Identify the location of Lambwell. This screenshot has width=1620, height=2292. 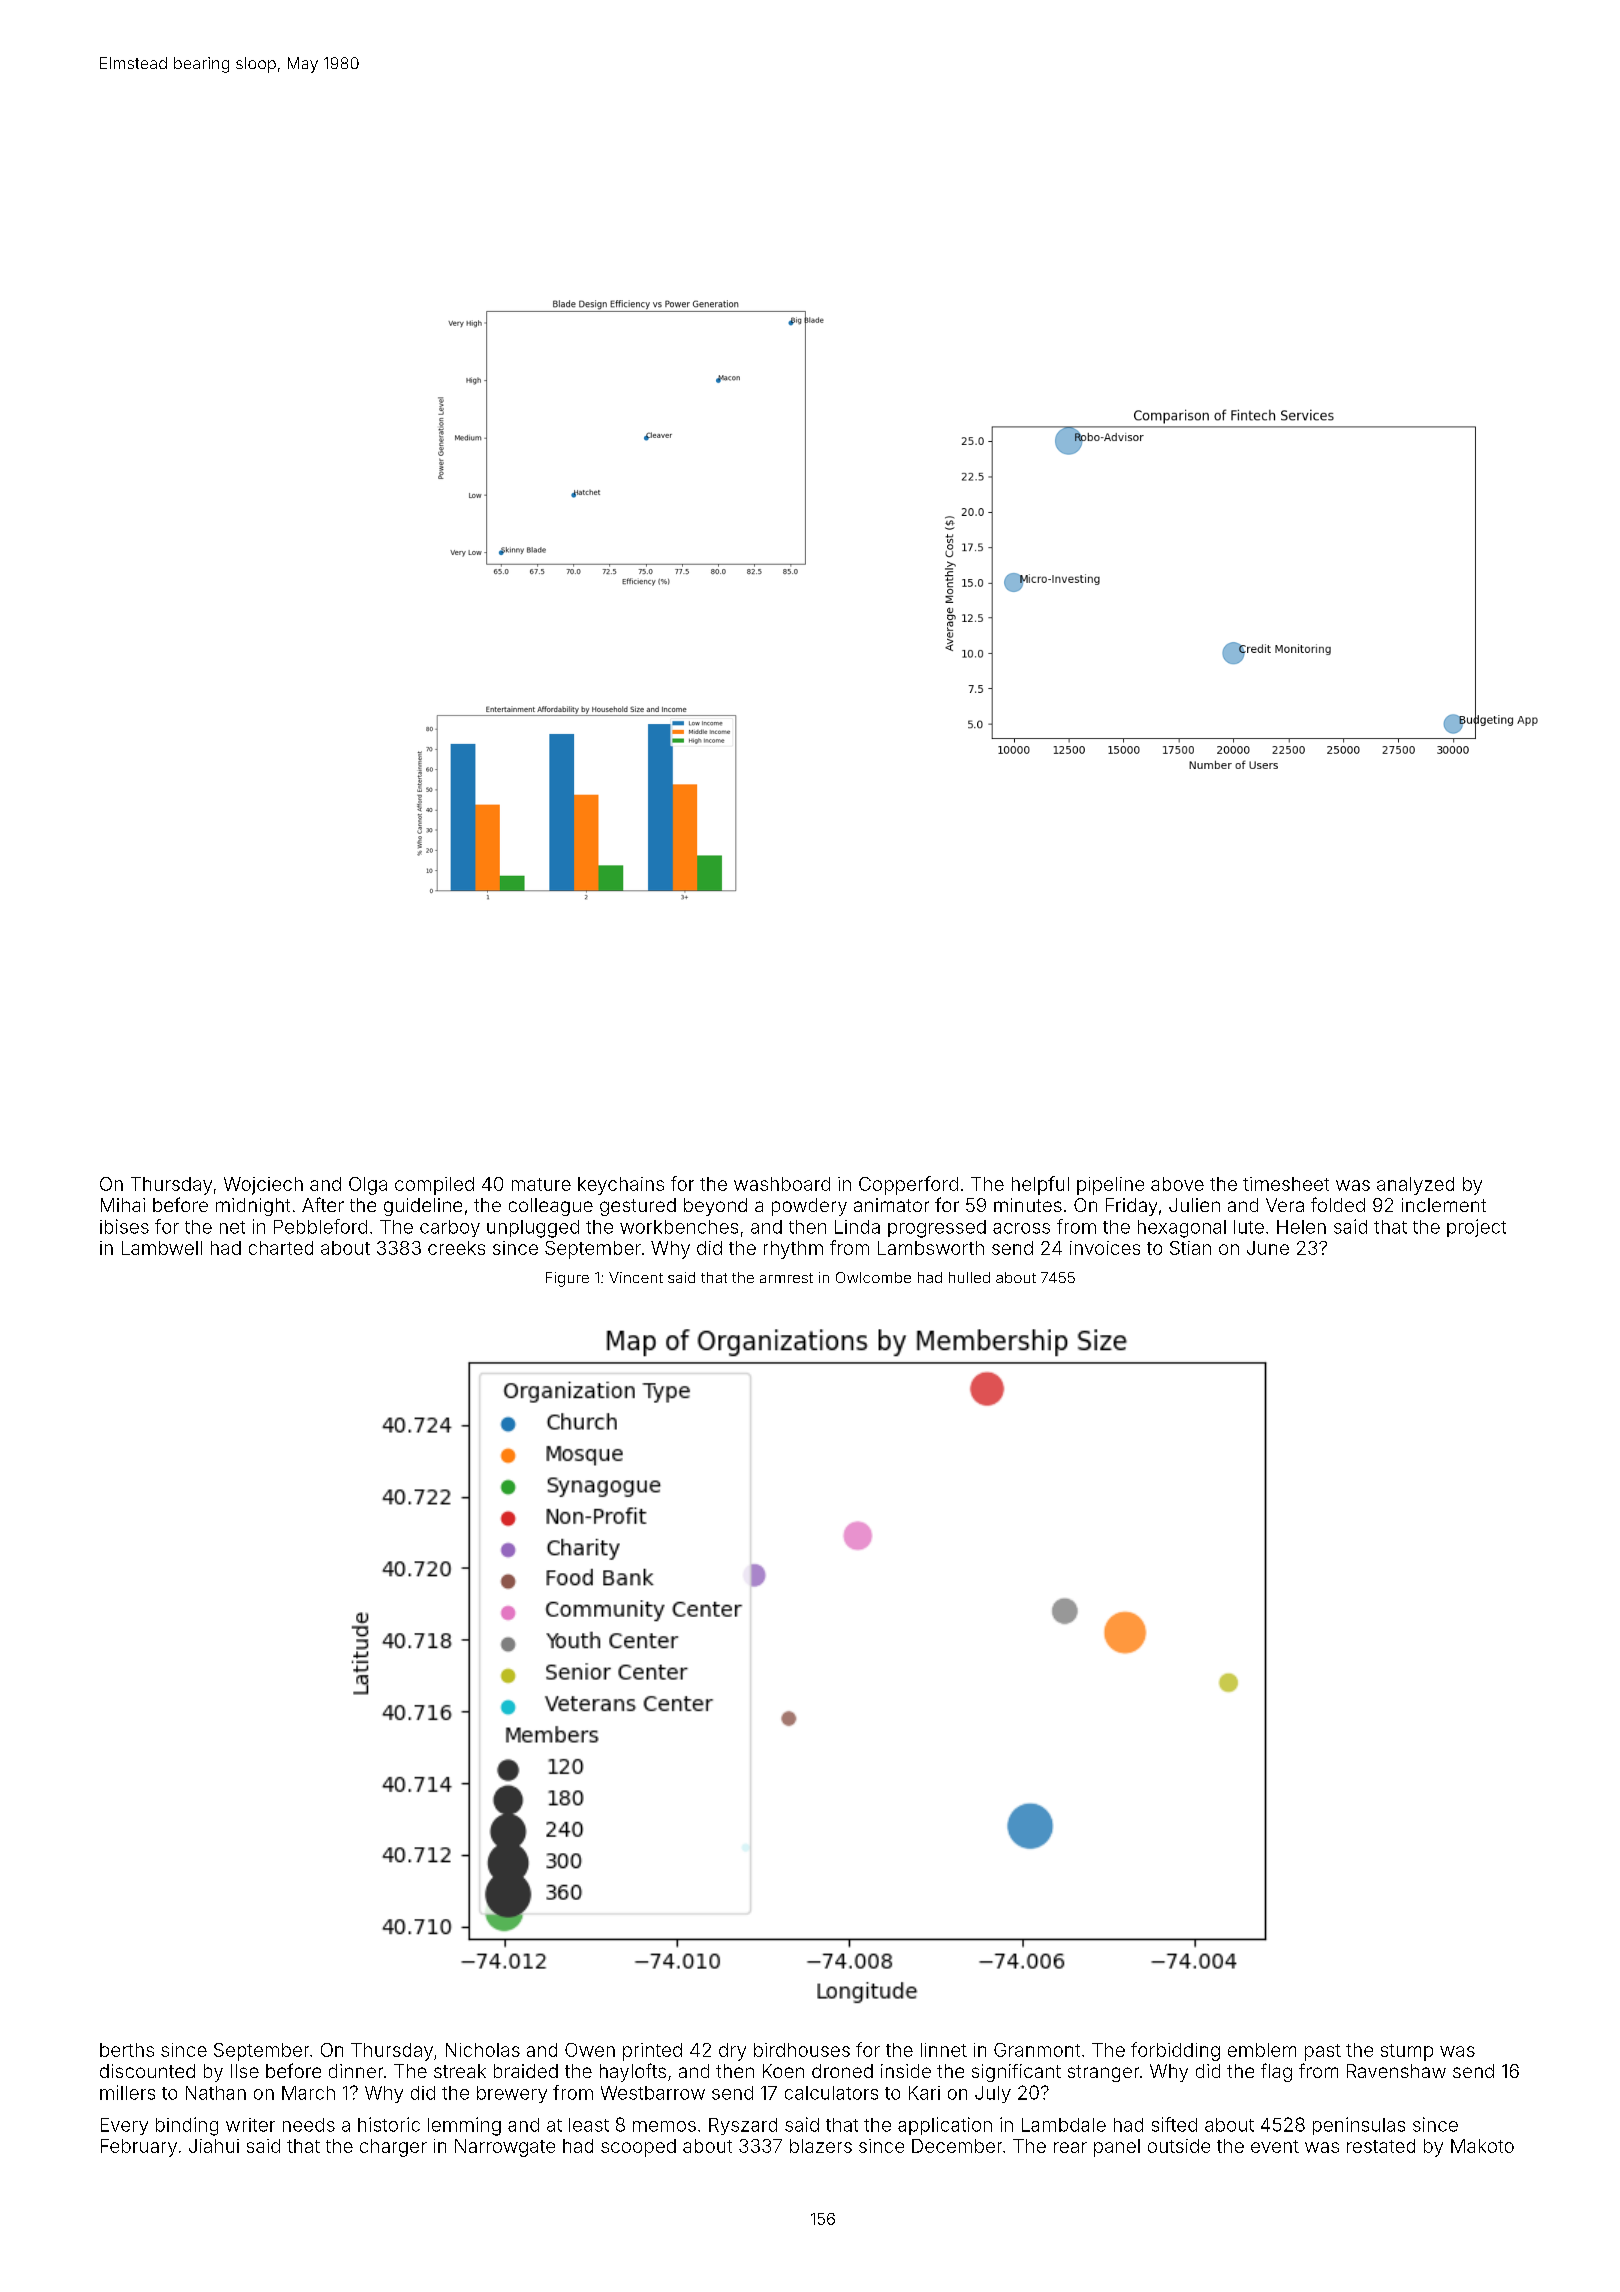
(162, 1248).
